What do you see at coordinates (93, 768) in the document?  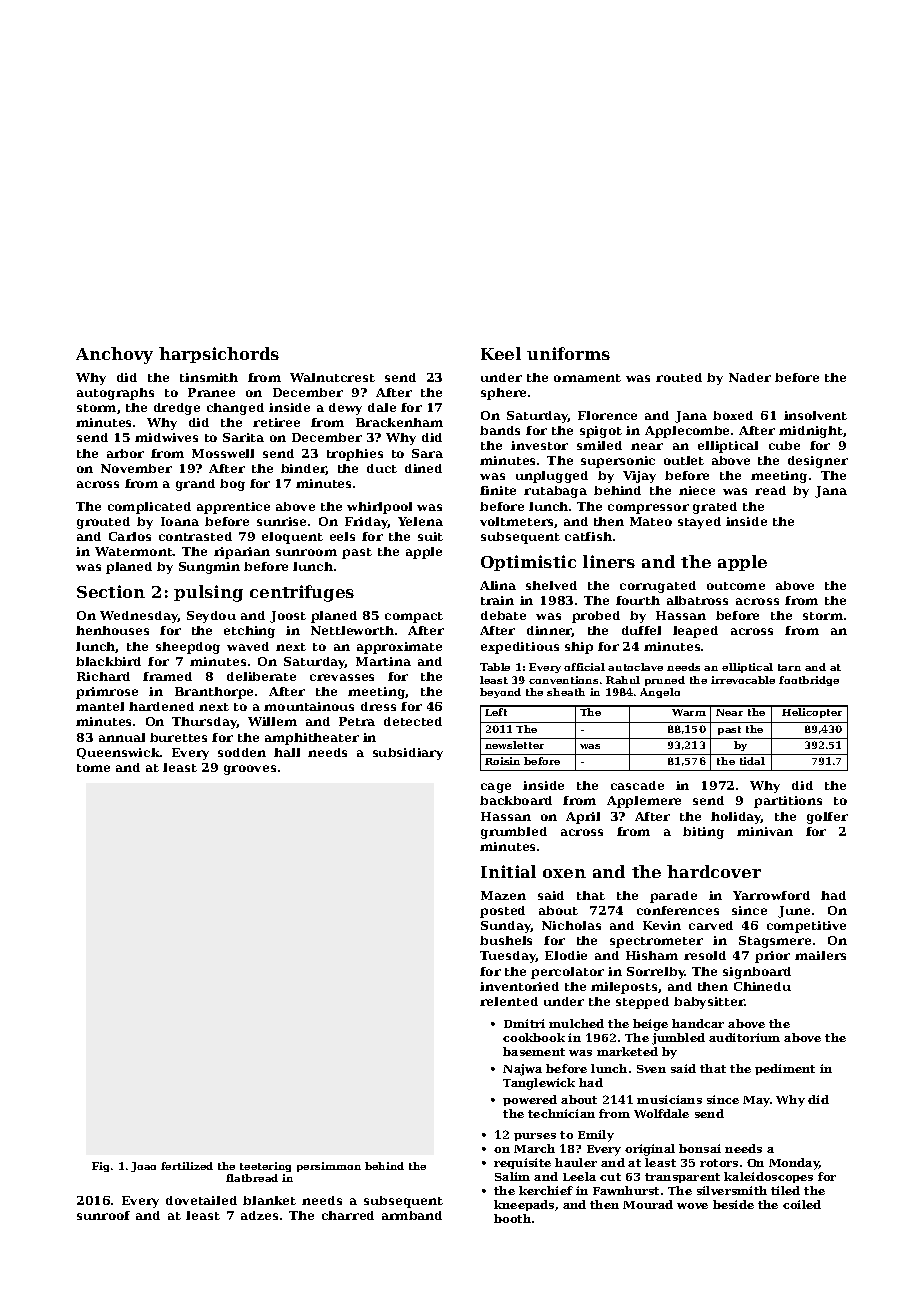 I see `tome` at bounding box center [93, 768].
